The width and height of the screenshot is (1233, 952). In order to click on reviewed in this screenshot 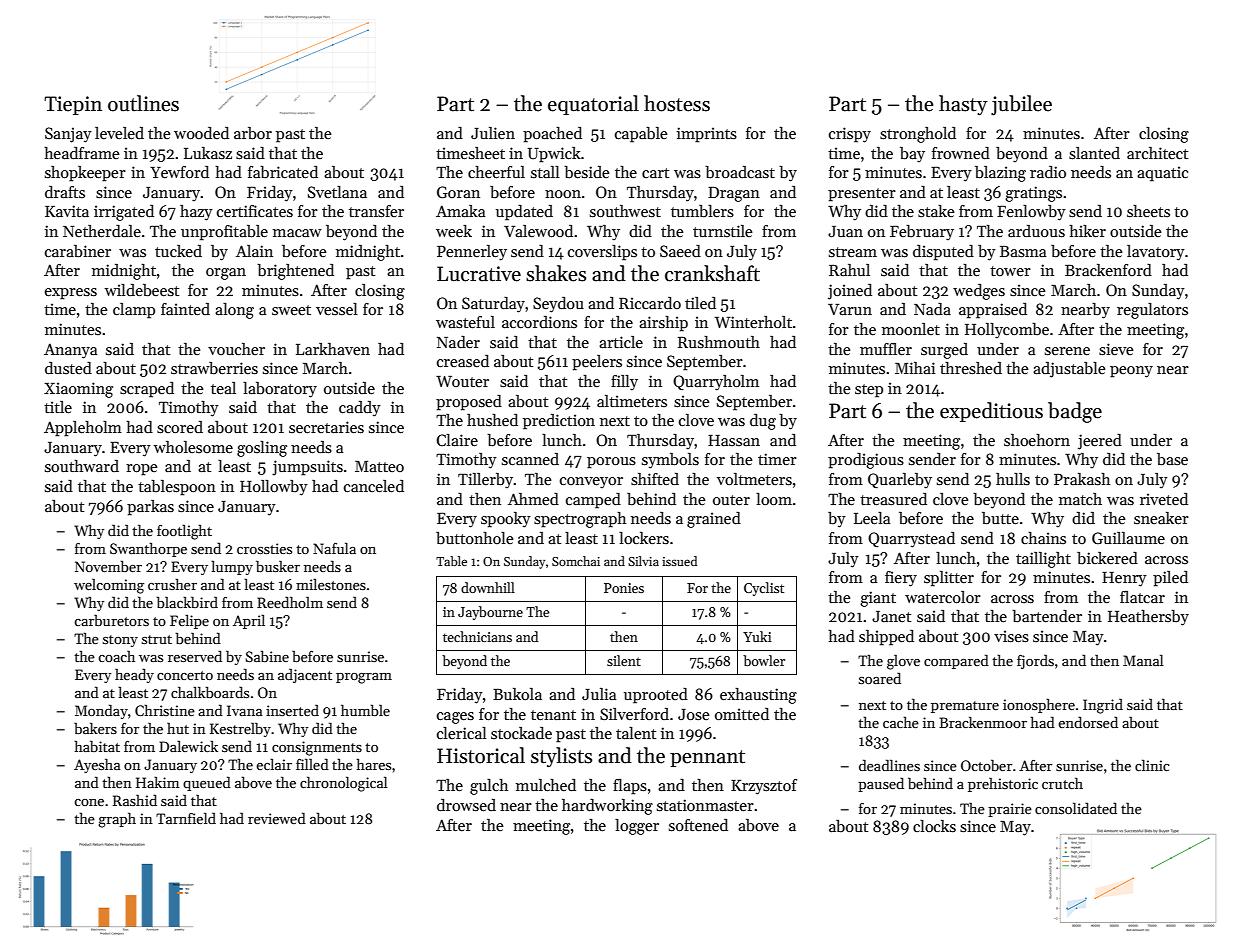, I will do `click(277, 818)`.
